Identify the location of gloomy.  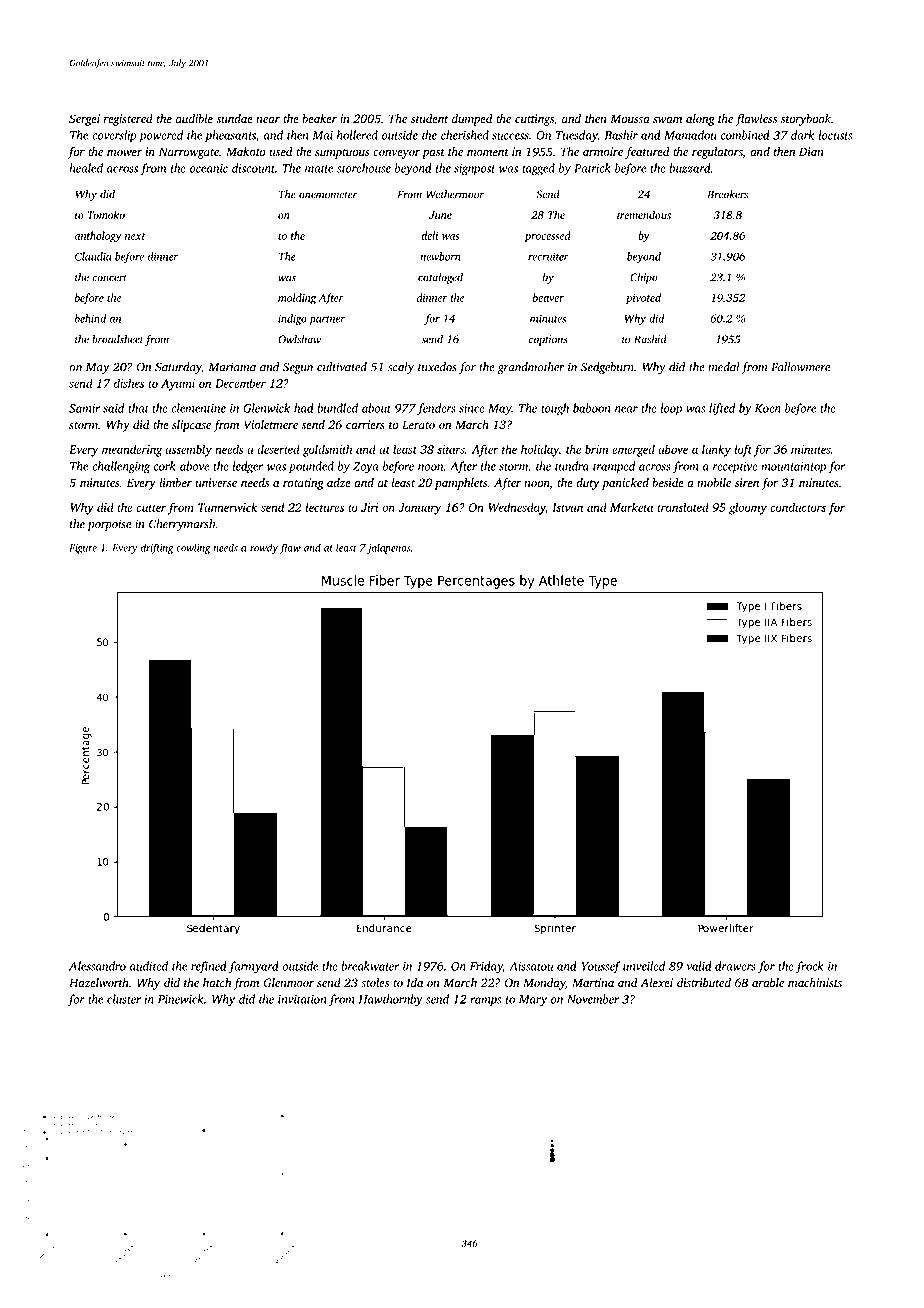
(748, 508).
